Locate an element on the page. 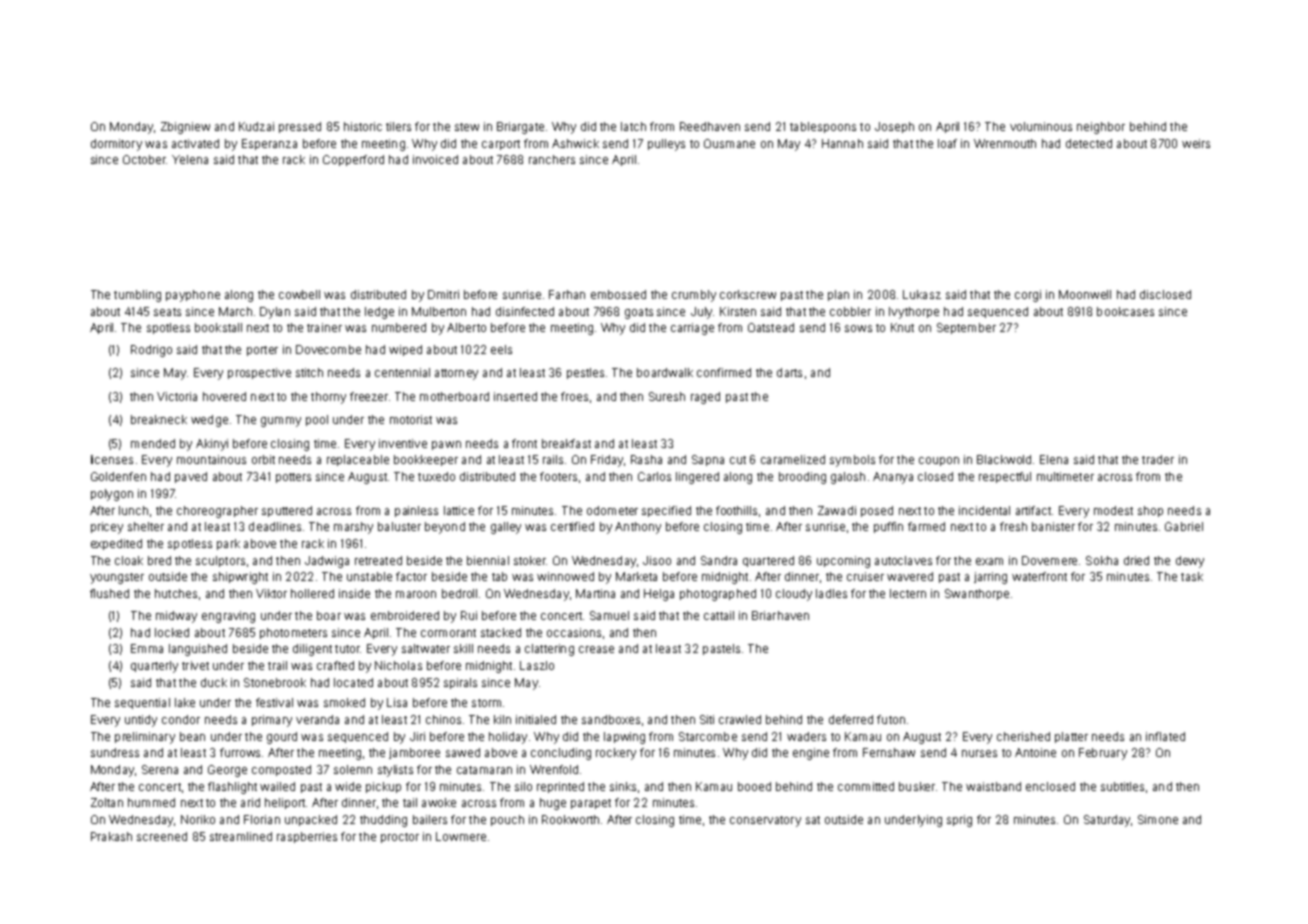 Image resolution: width=1308 pixels, height=924 pixels. Dovemere is located at coordinates (1049, 560).
